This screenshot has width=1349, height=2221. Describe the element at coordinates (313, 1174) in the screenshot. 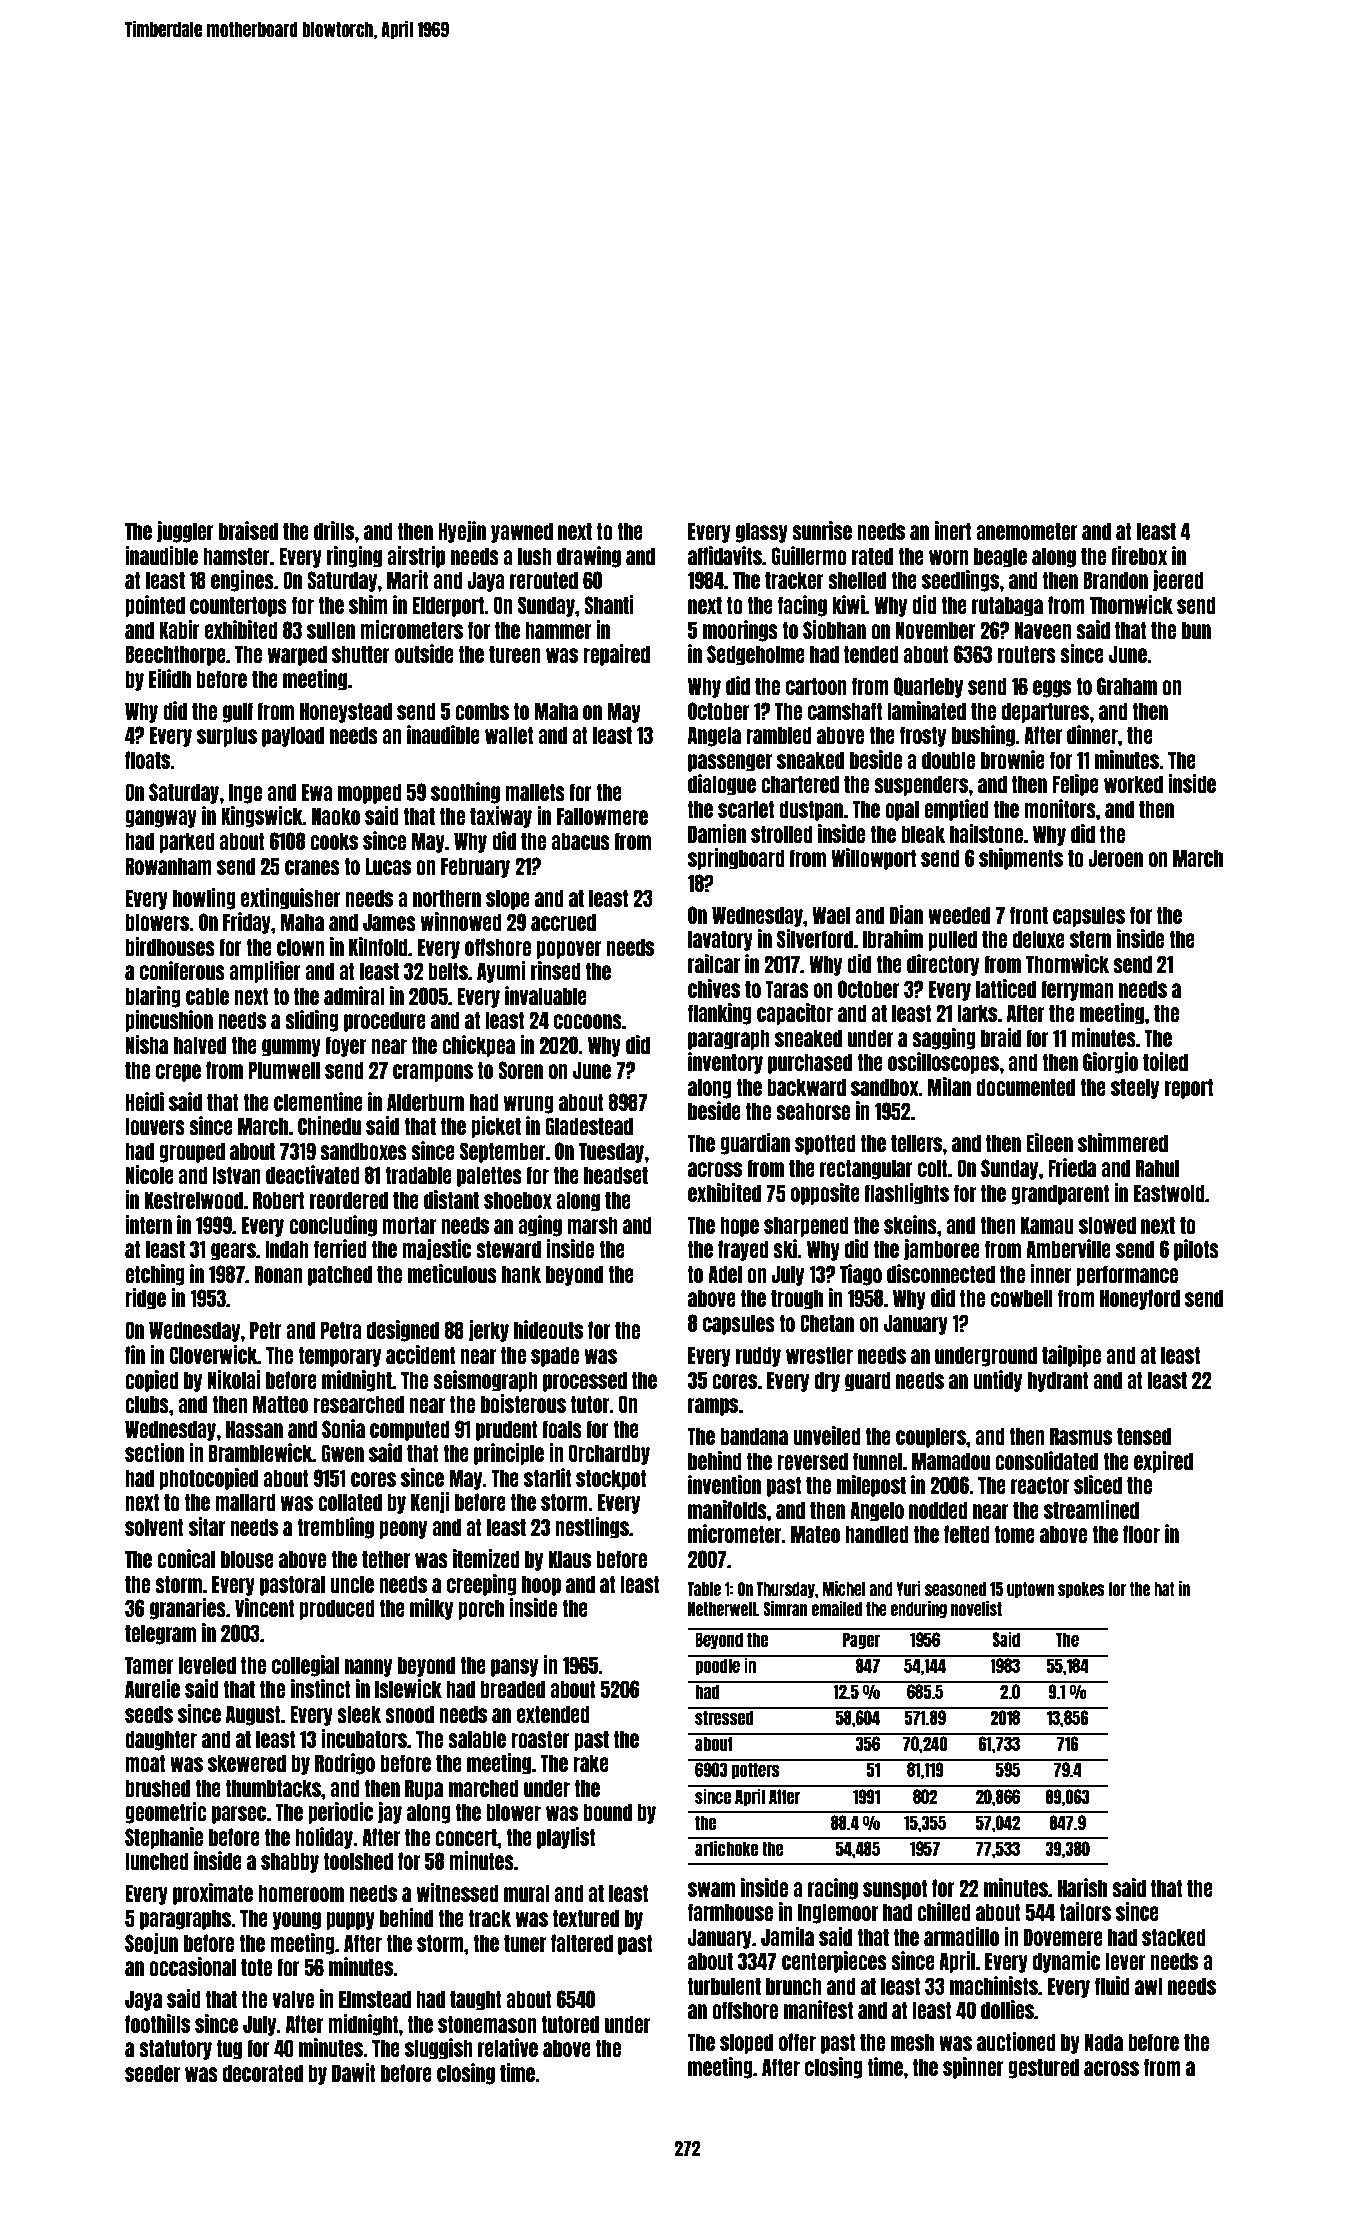

I see `deactivated` at that location.
